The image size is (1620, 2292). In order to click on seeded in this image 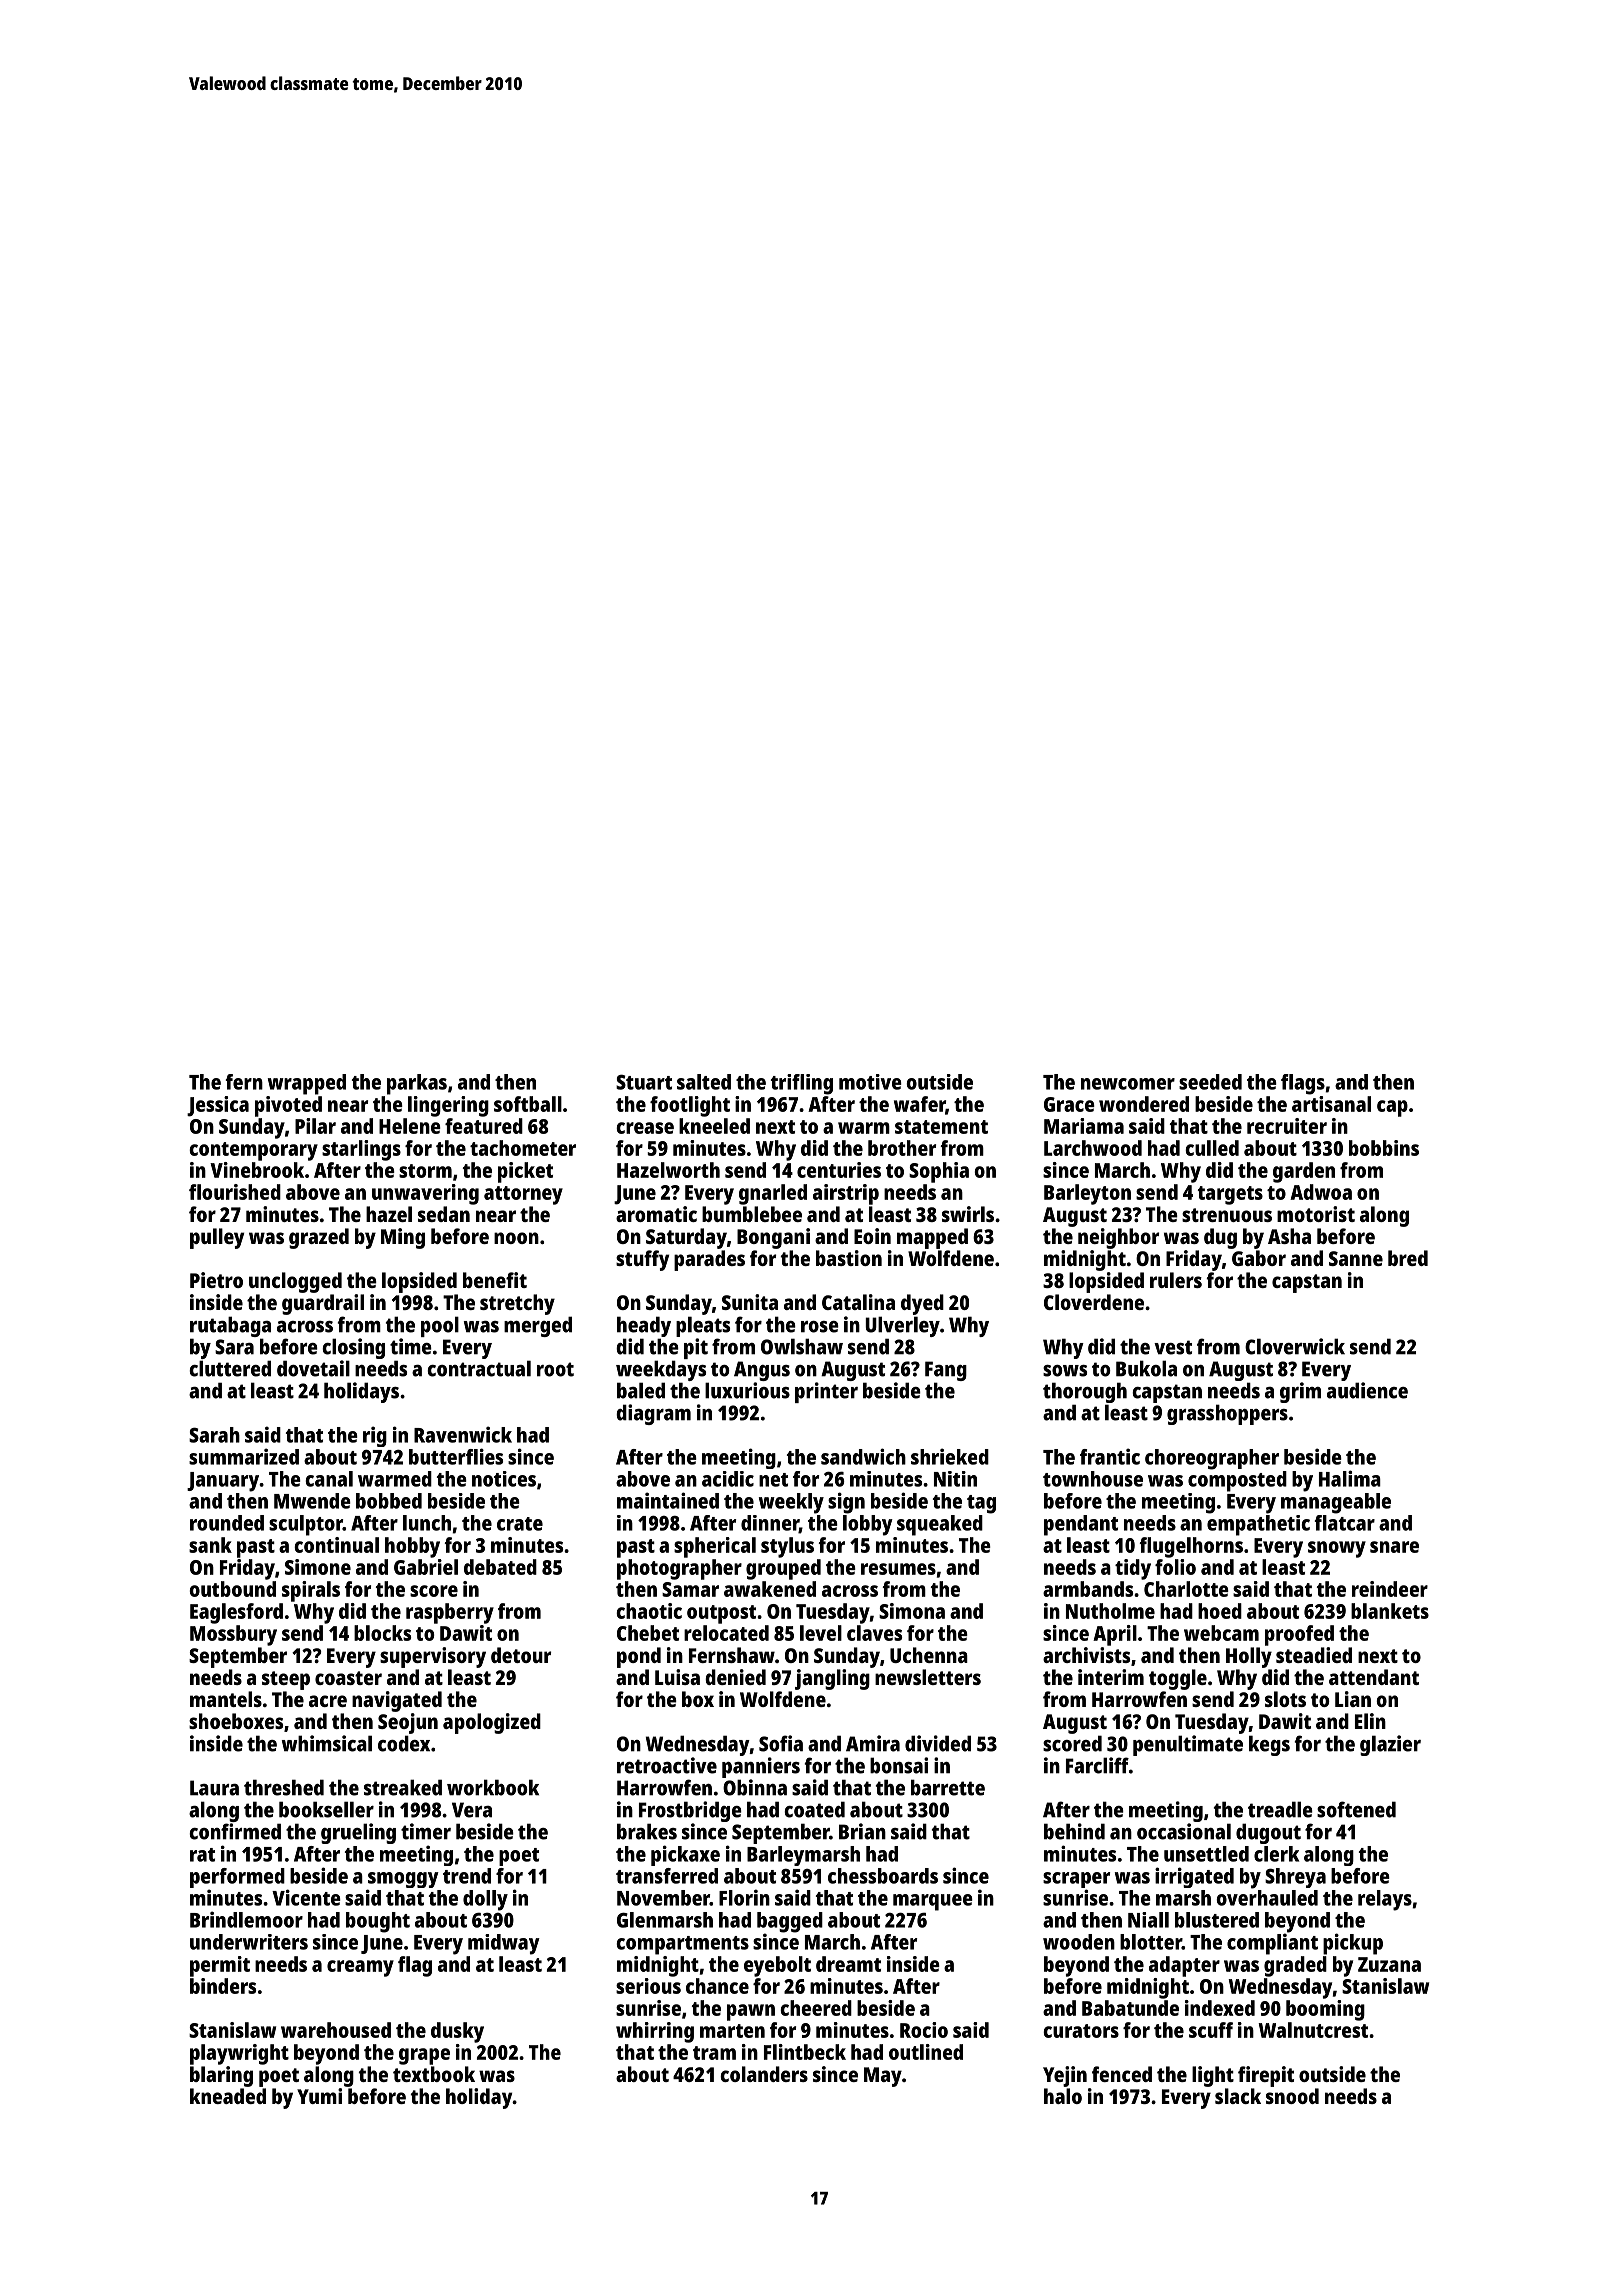, I will do `click(1210, 1082)`.
